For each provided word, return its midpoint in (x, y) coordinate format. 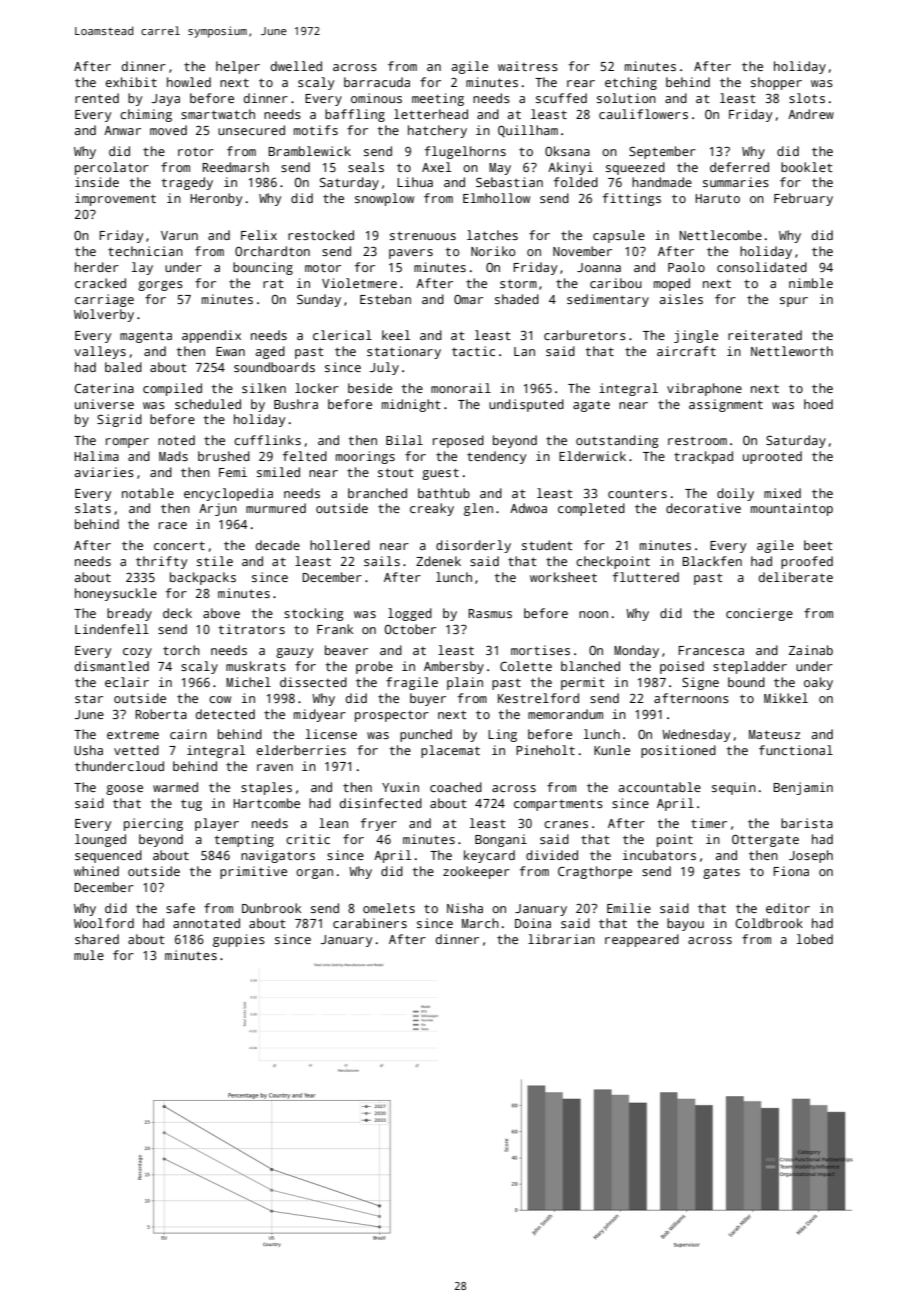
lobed (815, 939)
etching (631, 83)
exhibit (131, 82)
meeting (438, 99)
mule (89, 955)
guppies (239, 940)
